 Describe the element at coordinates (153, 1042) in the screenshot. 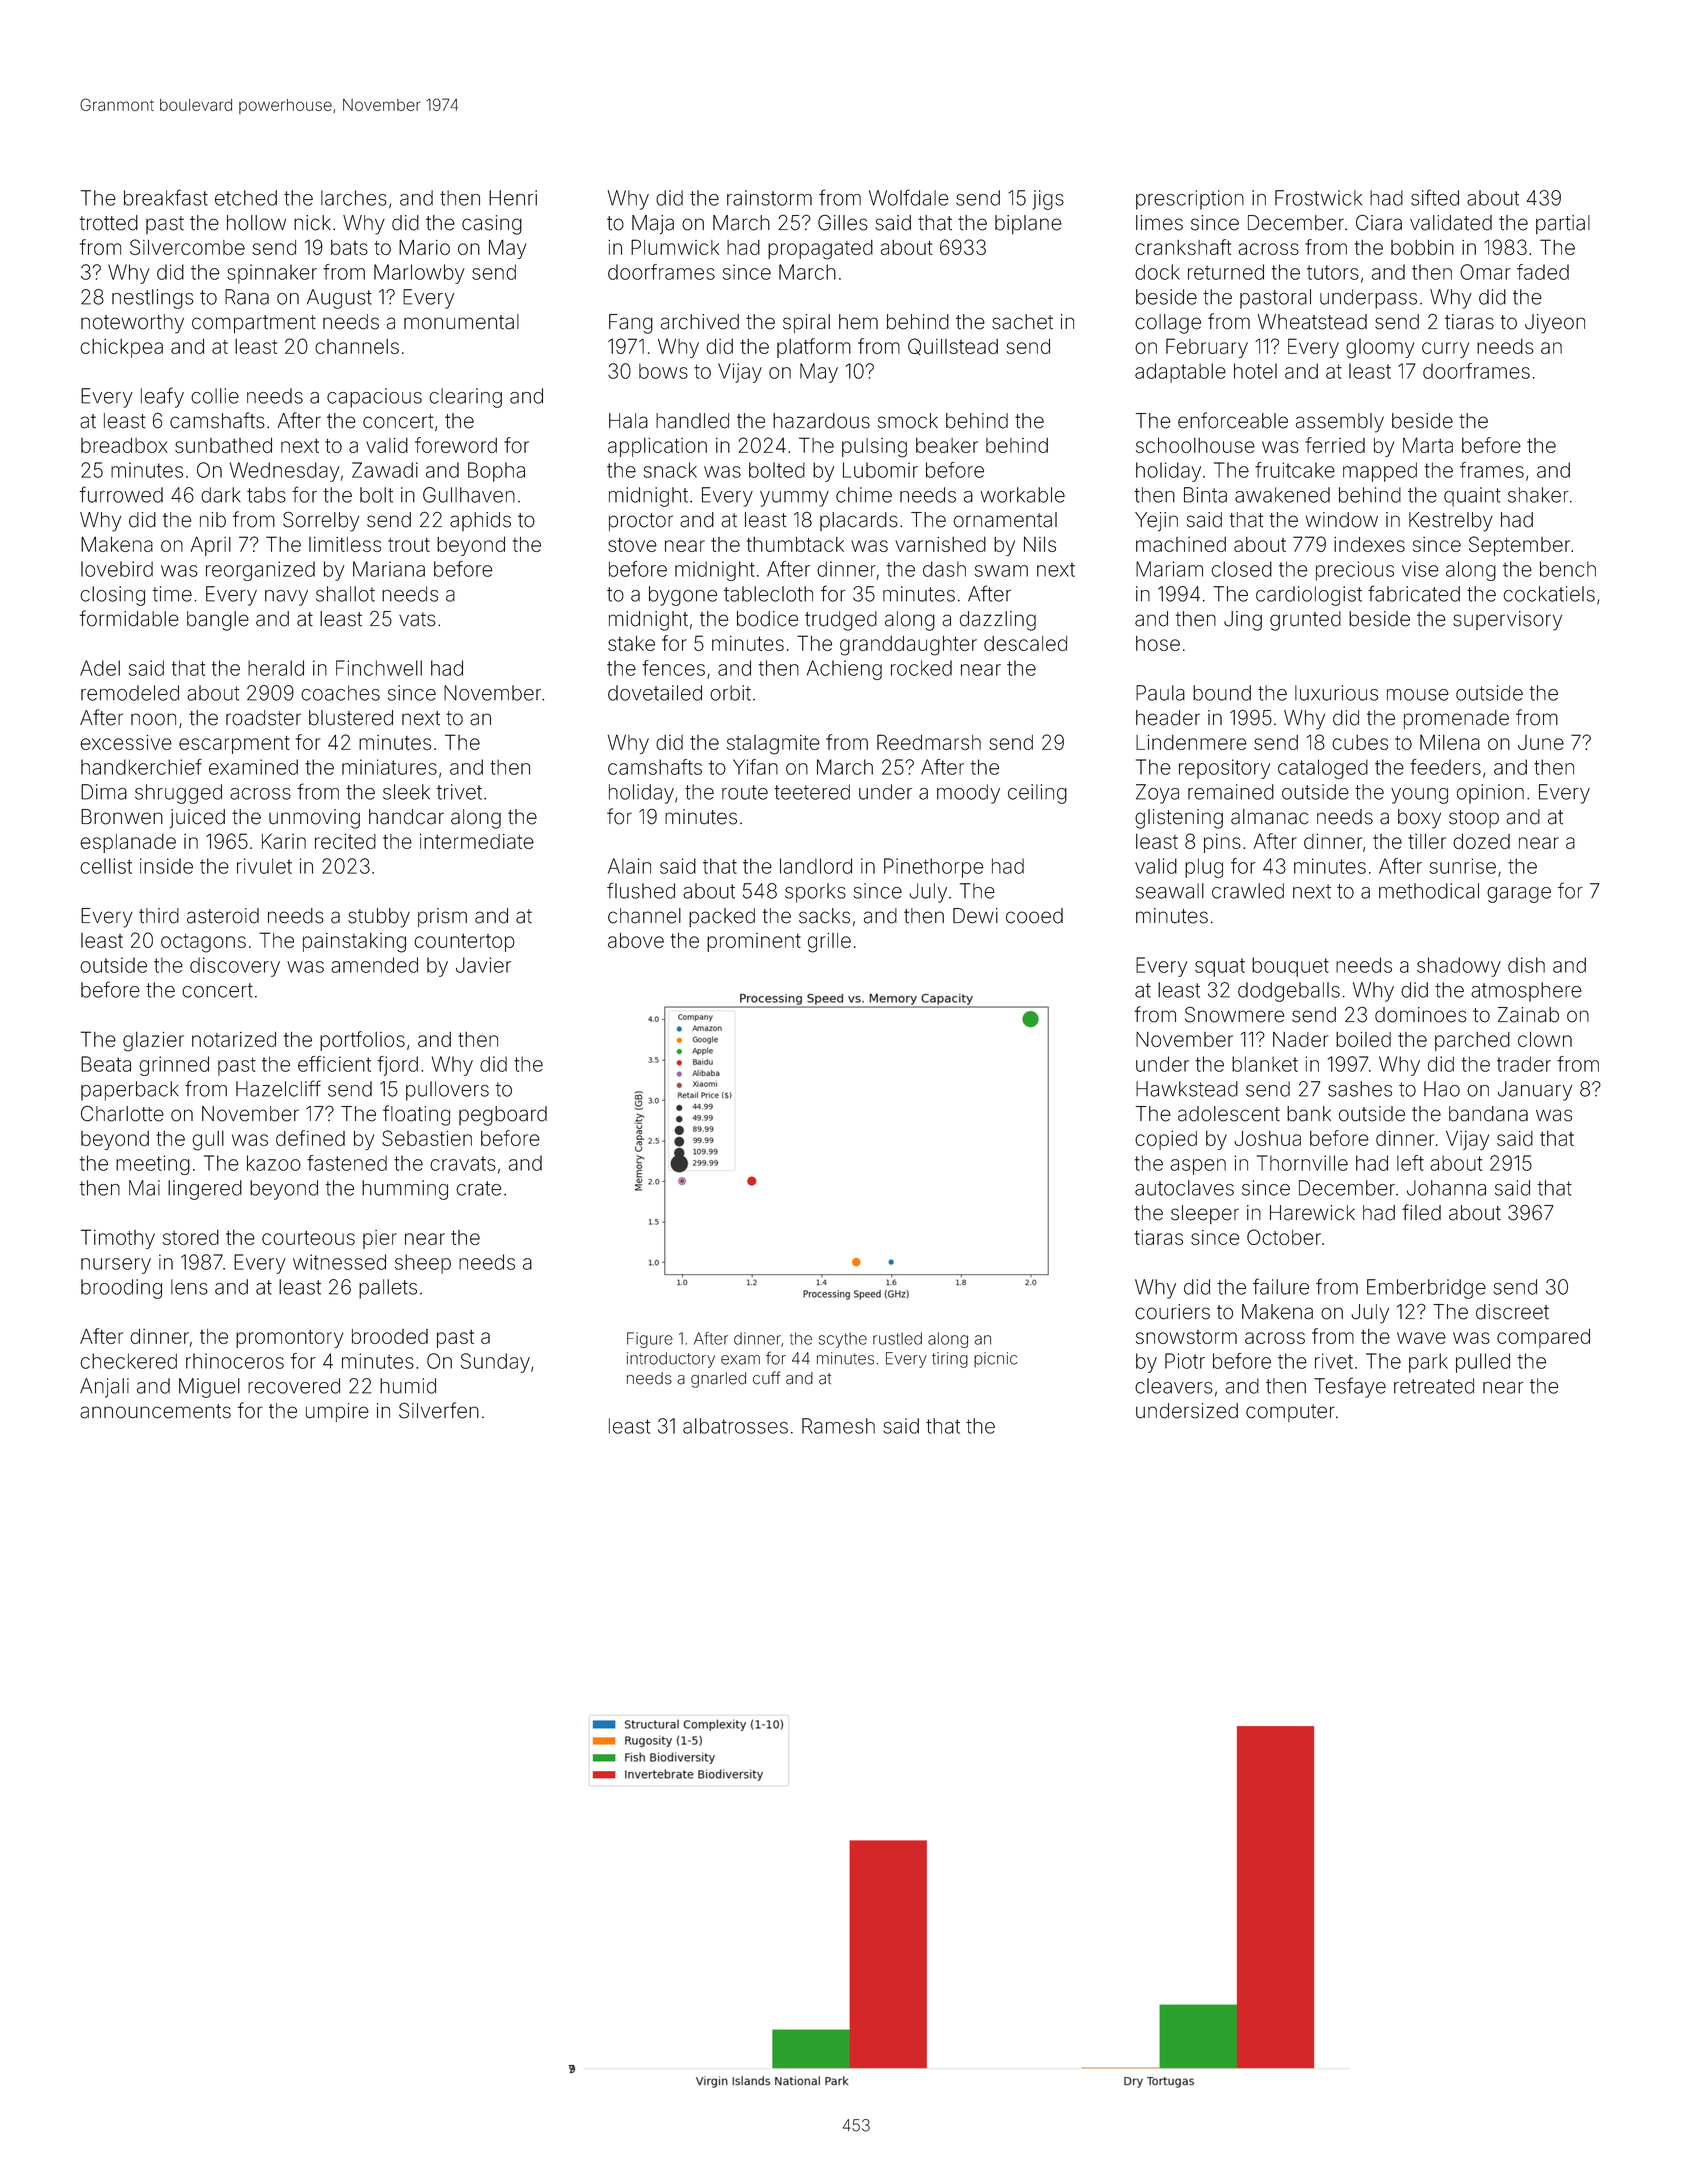

I see `glazier` at that location.
